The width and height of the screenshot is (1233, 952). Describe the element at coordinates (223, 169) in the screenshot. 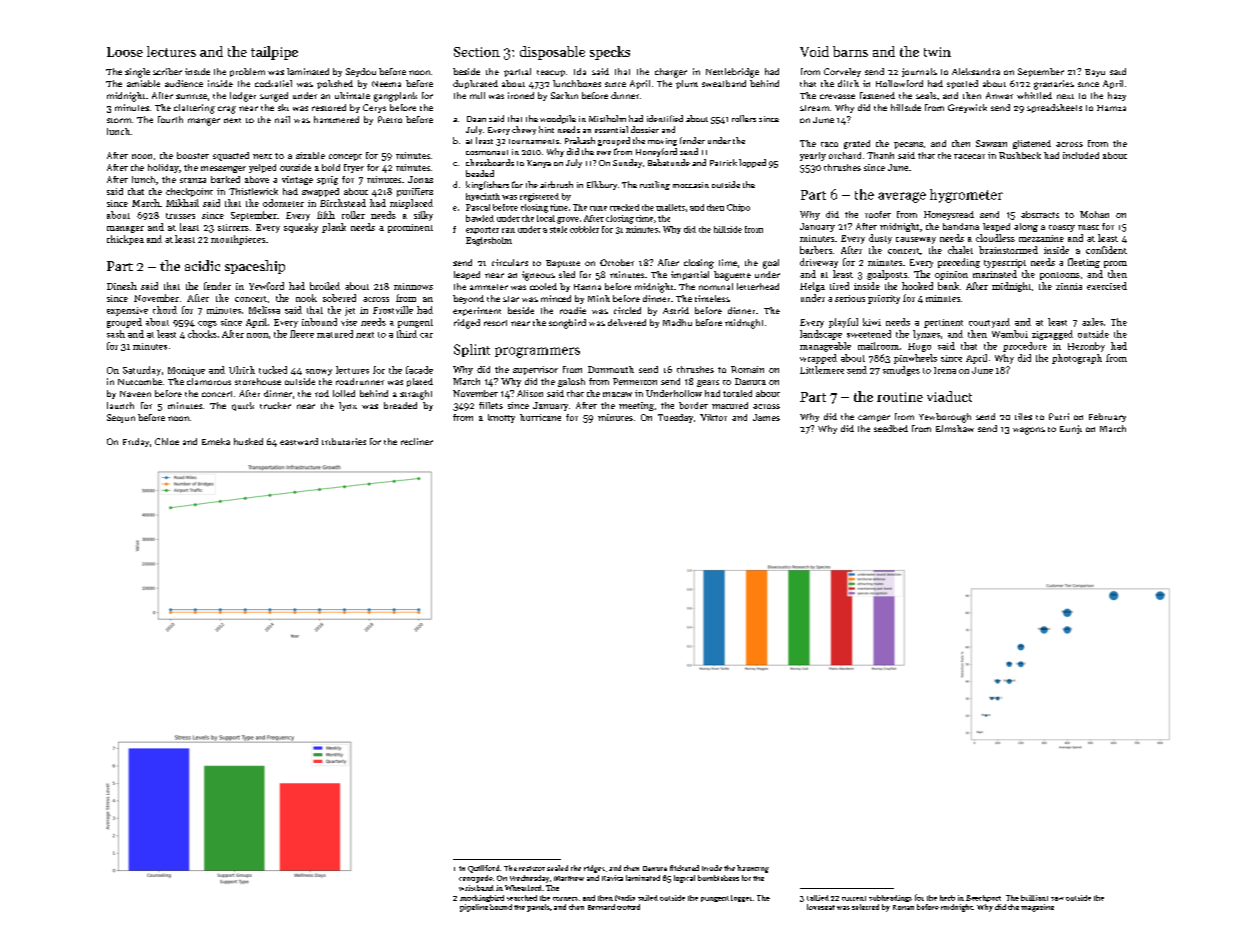

I see `messenger` at that location.
